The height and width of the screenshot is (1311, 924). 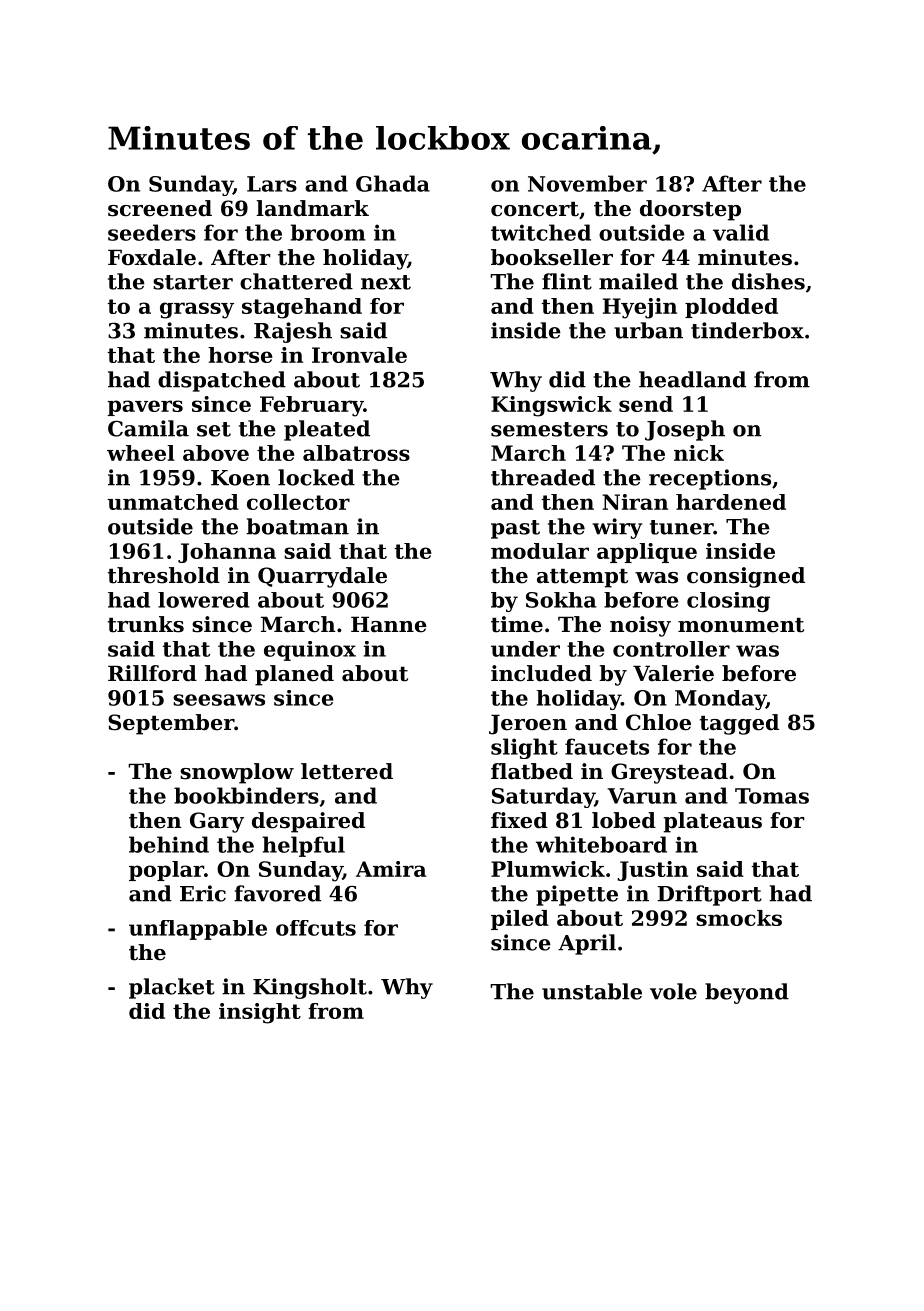 What do you see at coordinates (310, 988) in the screenshot?
I see `Kingsholt` at bounding box center [310, 988].
